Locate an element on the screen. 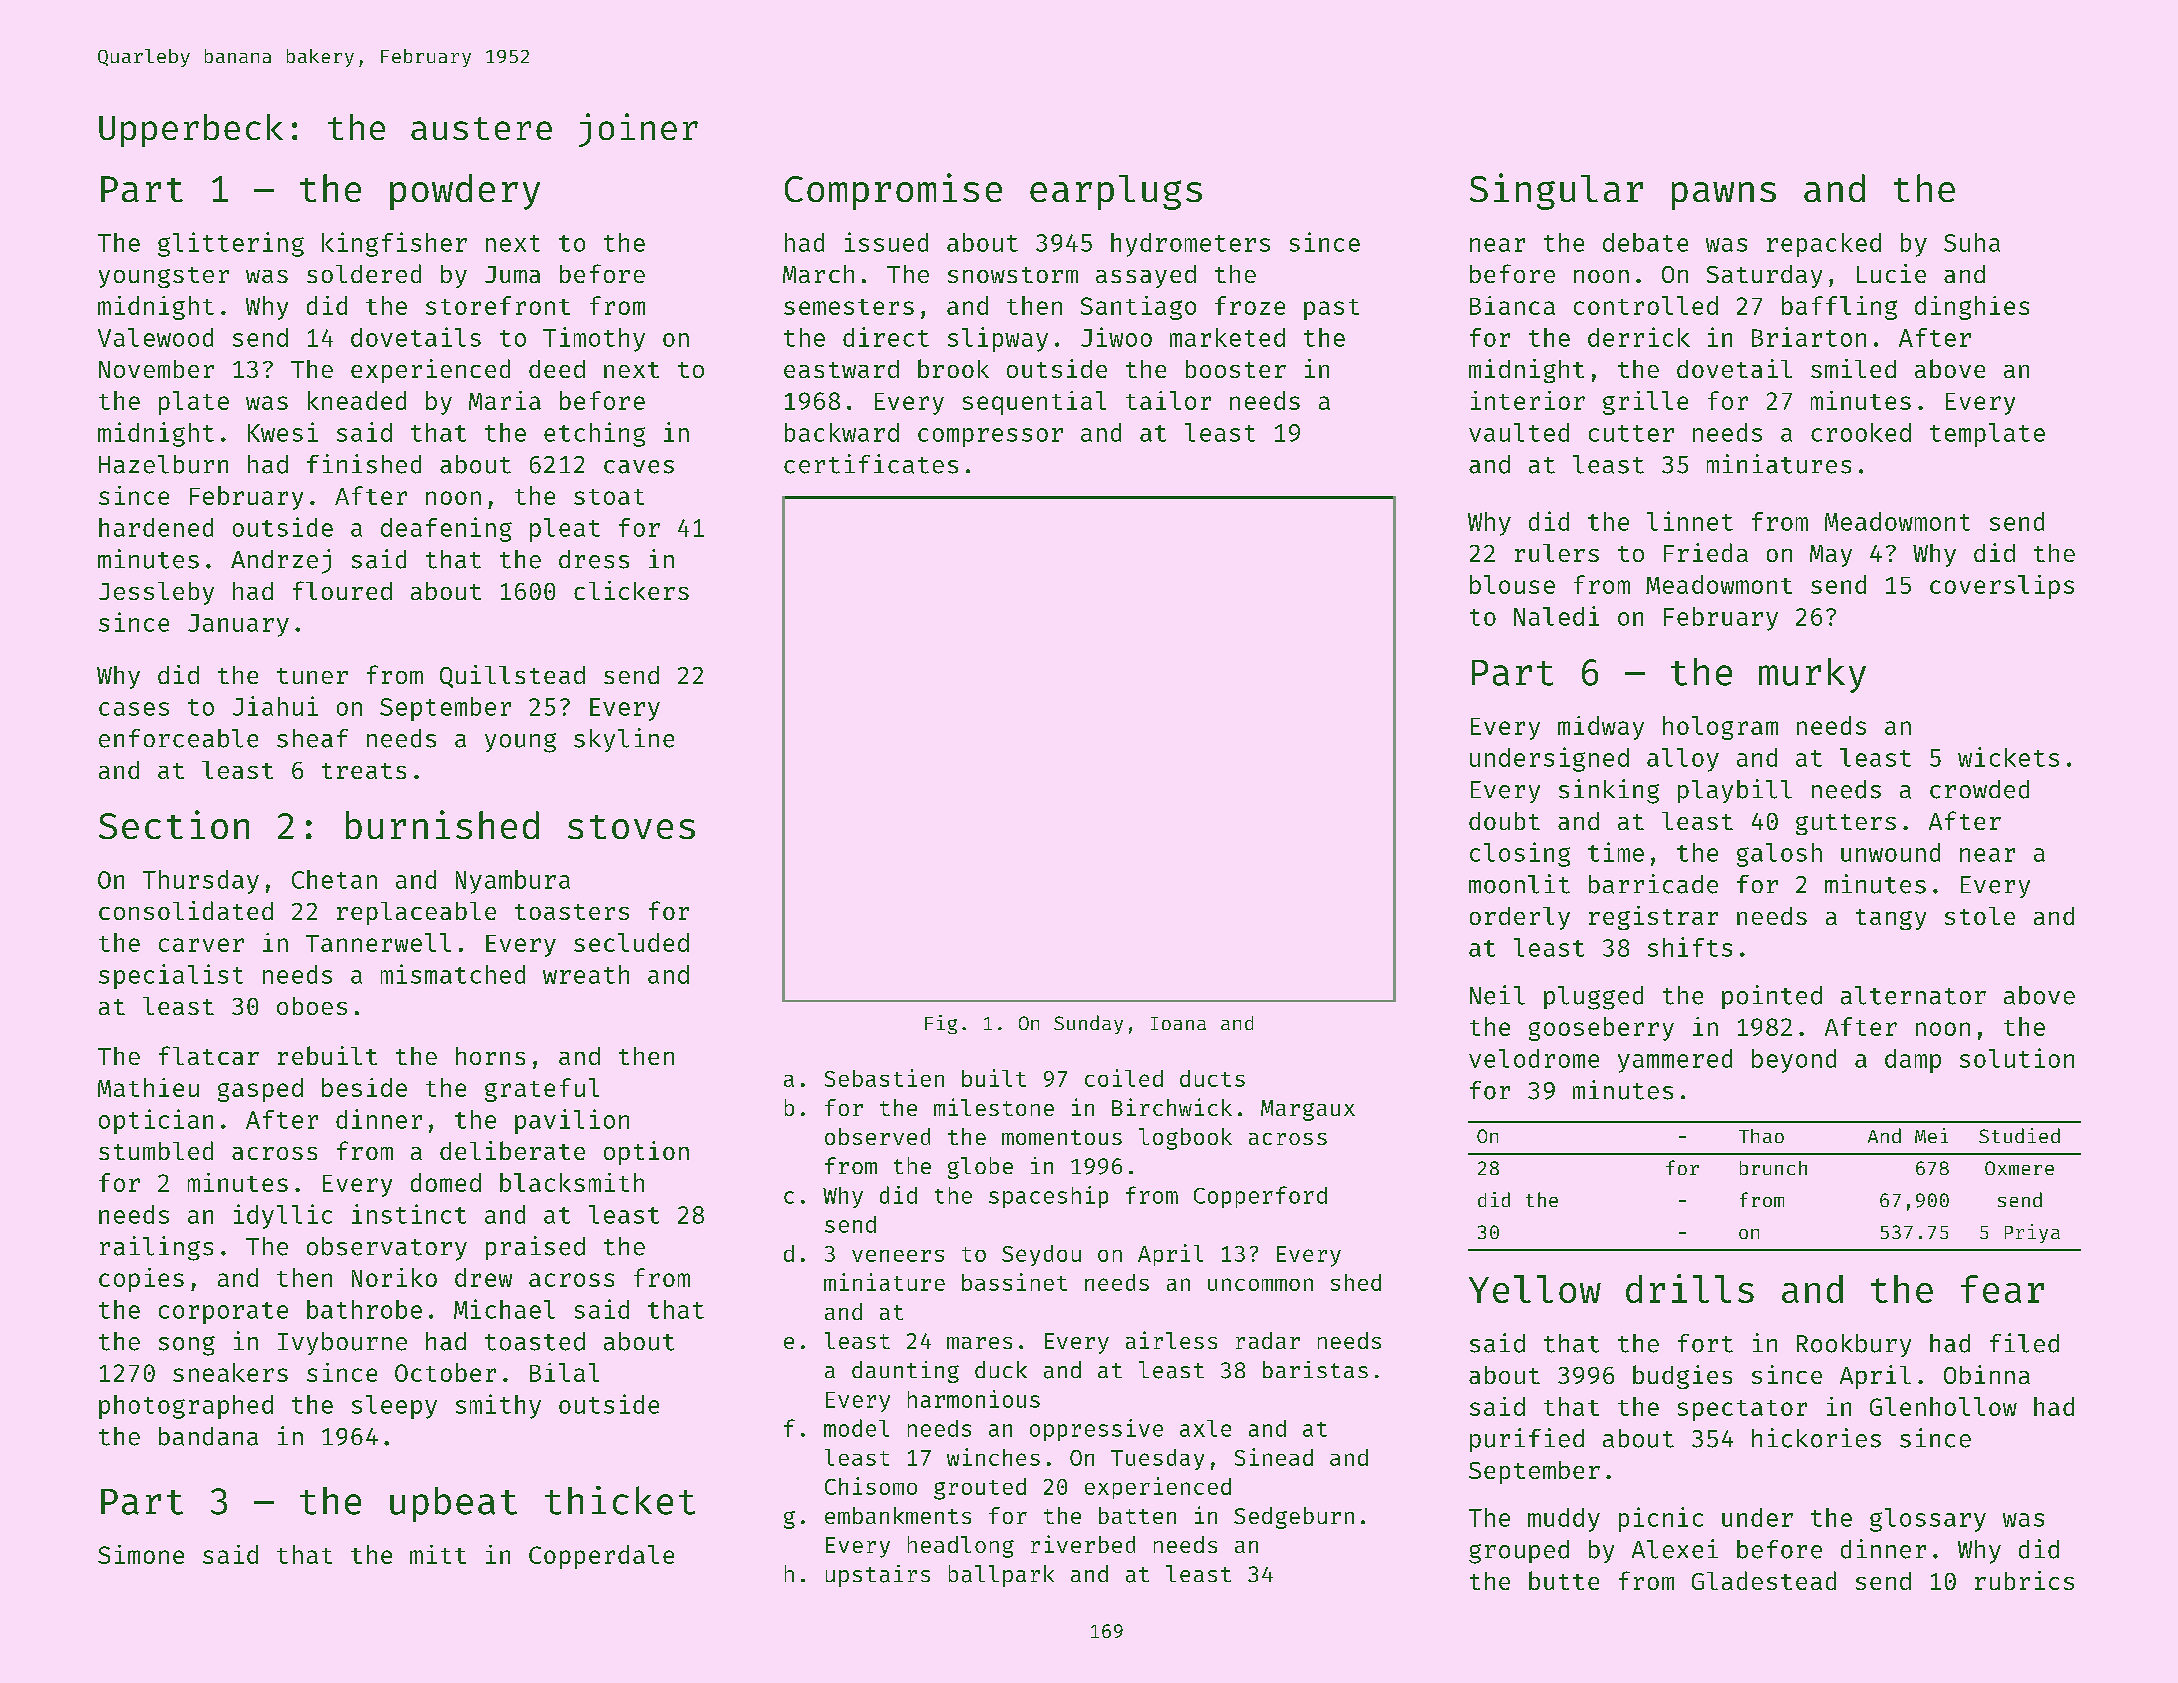  controlled is located at coordinates (1646, 305).
